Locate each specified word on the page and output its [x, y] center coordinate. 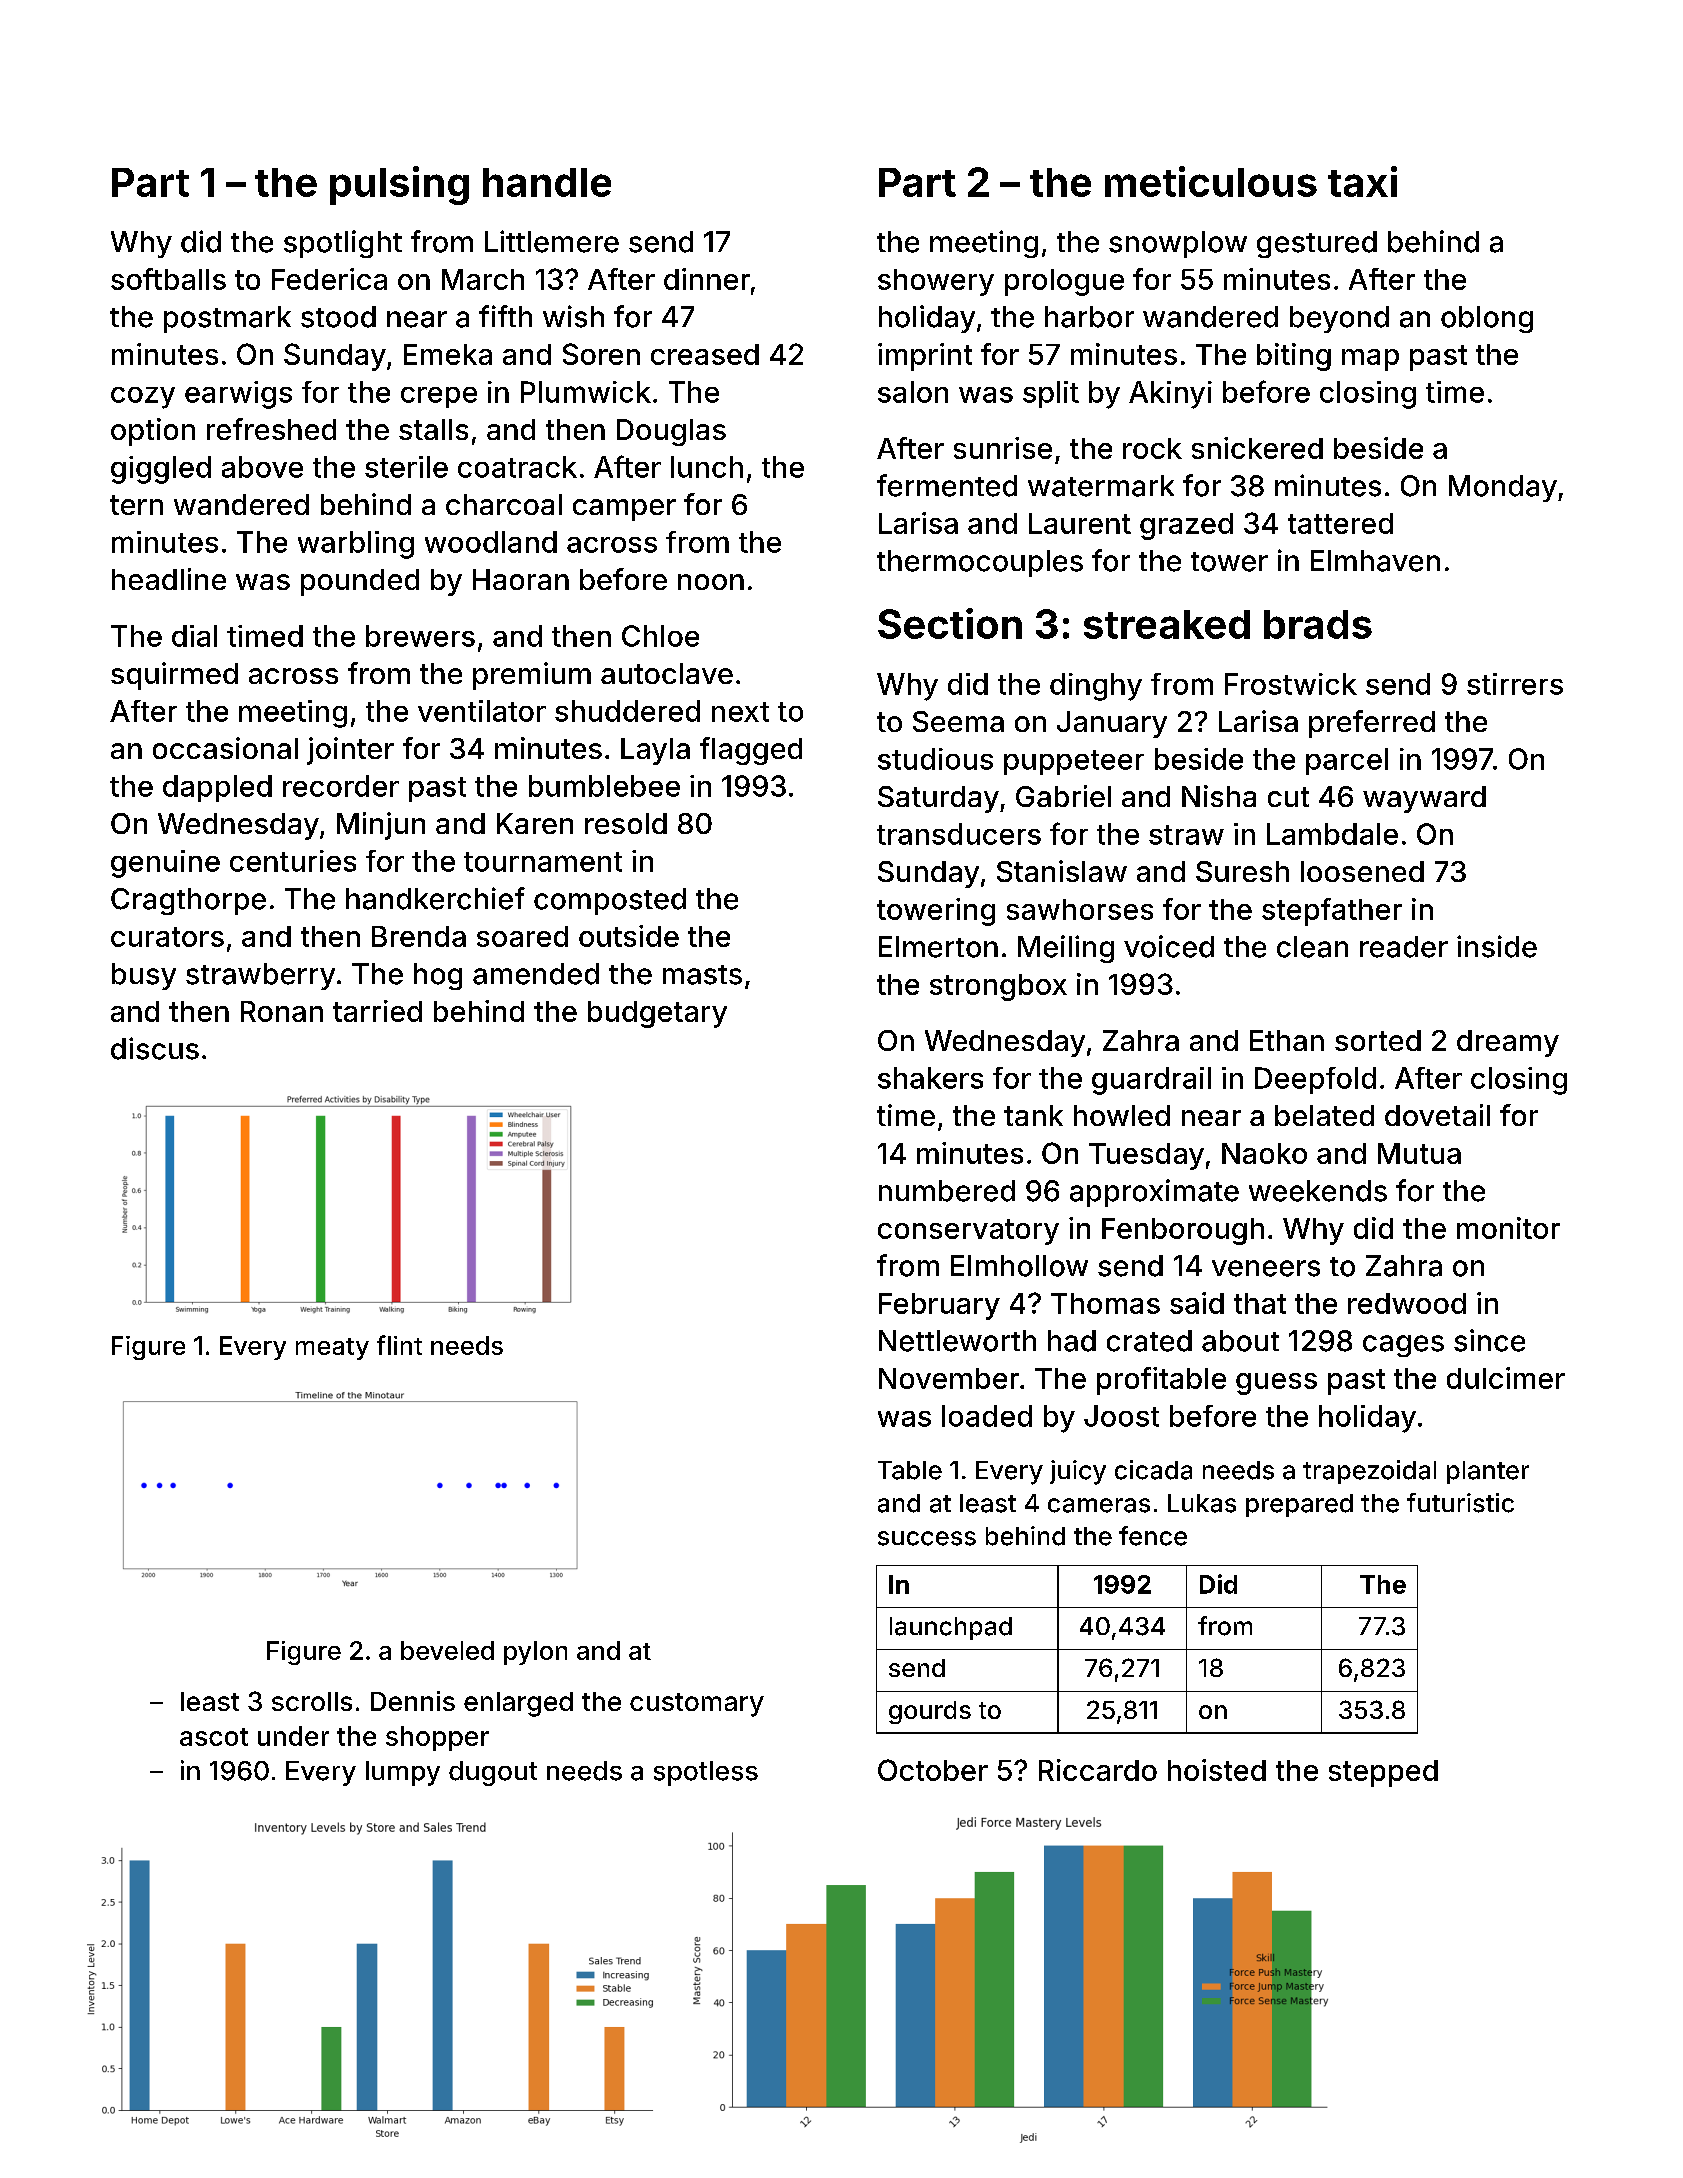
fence [1153, 1536]
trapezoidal [1369, 1472]
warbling [356, 545]
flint [399, 1345]
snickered [1257, 448]
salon [913, 392]
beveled [447, 1650]
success [927, 1538]
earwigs [238, 395]
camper [624, 510]
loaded [987, 1416]
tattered [1340, 523]
